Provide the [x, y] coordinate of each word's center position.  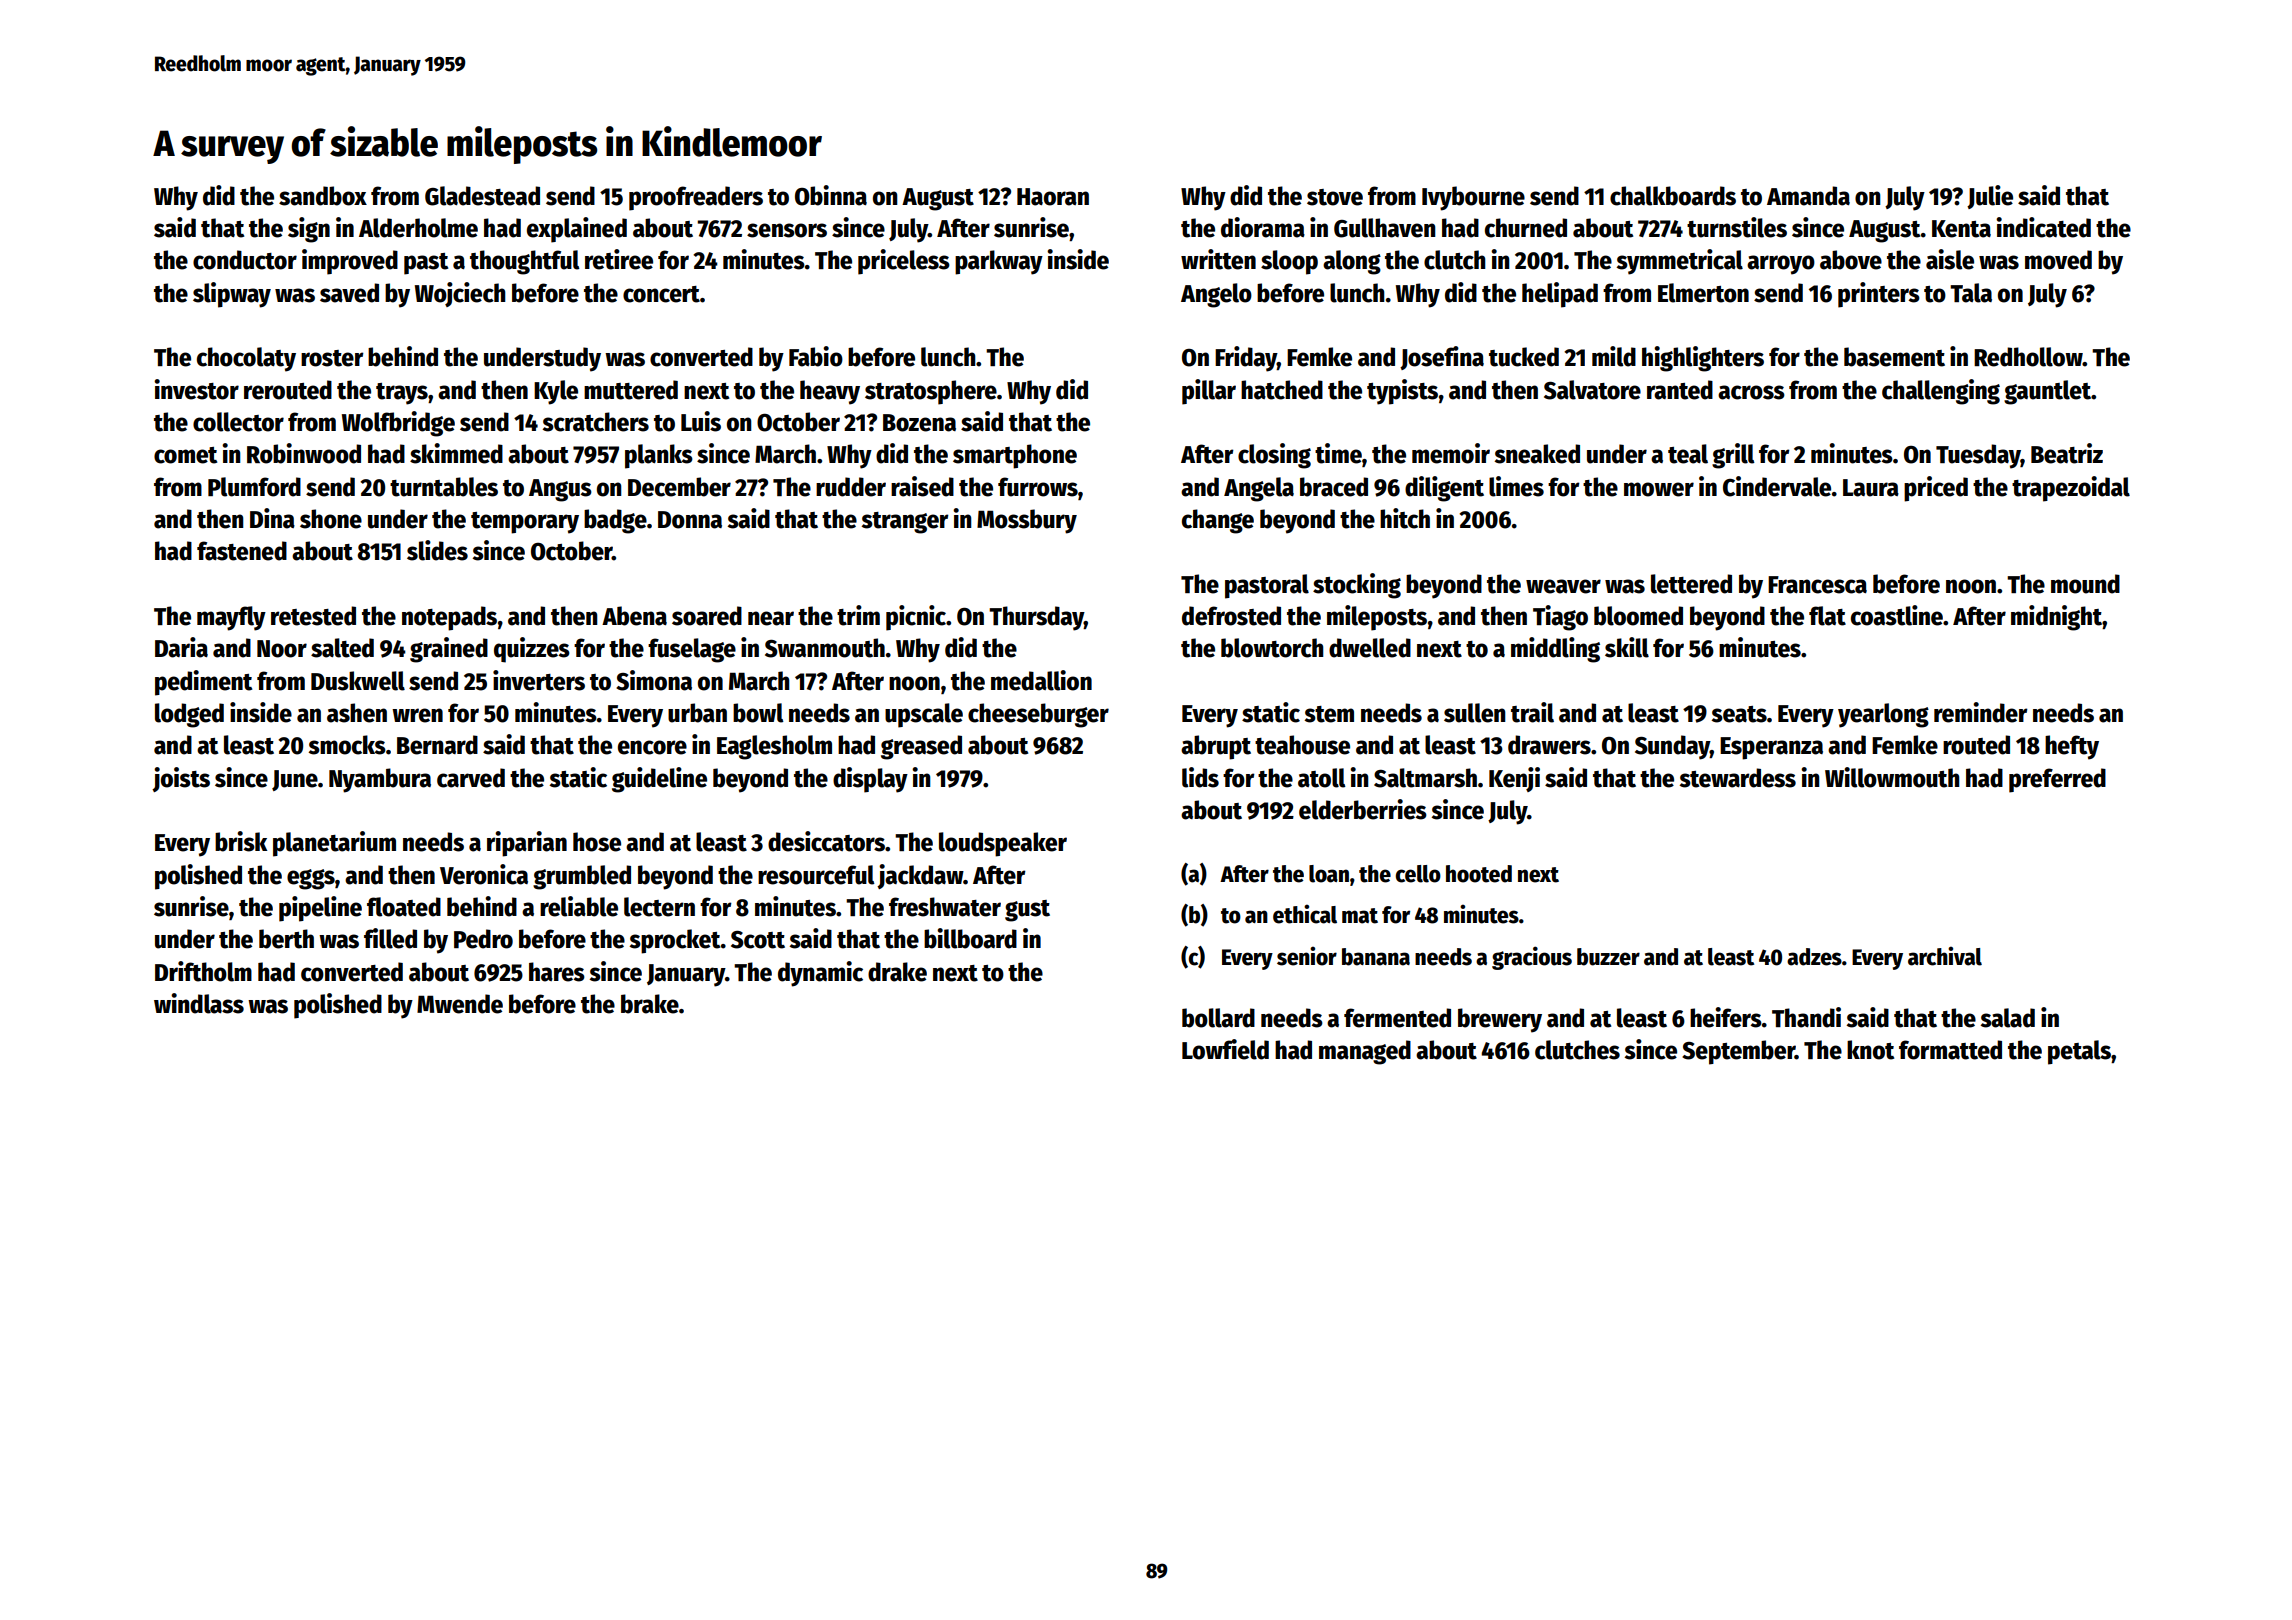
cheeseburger [1038, 715]
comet [185, 455]
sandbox [323, 196]
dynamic [820, 974]
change [1218, 521]
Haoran [1053, 197]
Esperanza [1771, 748]
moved [2058, 260]
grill [1733, 456]
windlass [199, 1003]
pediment [203, 683]
